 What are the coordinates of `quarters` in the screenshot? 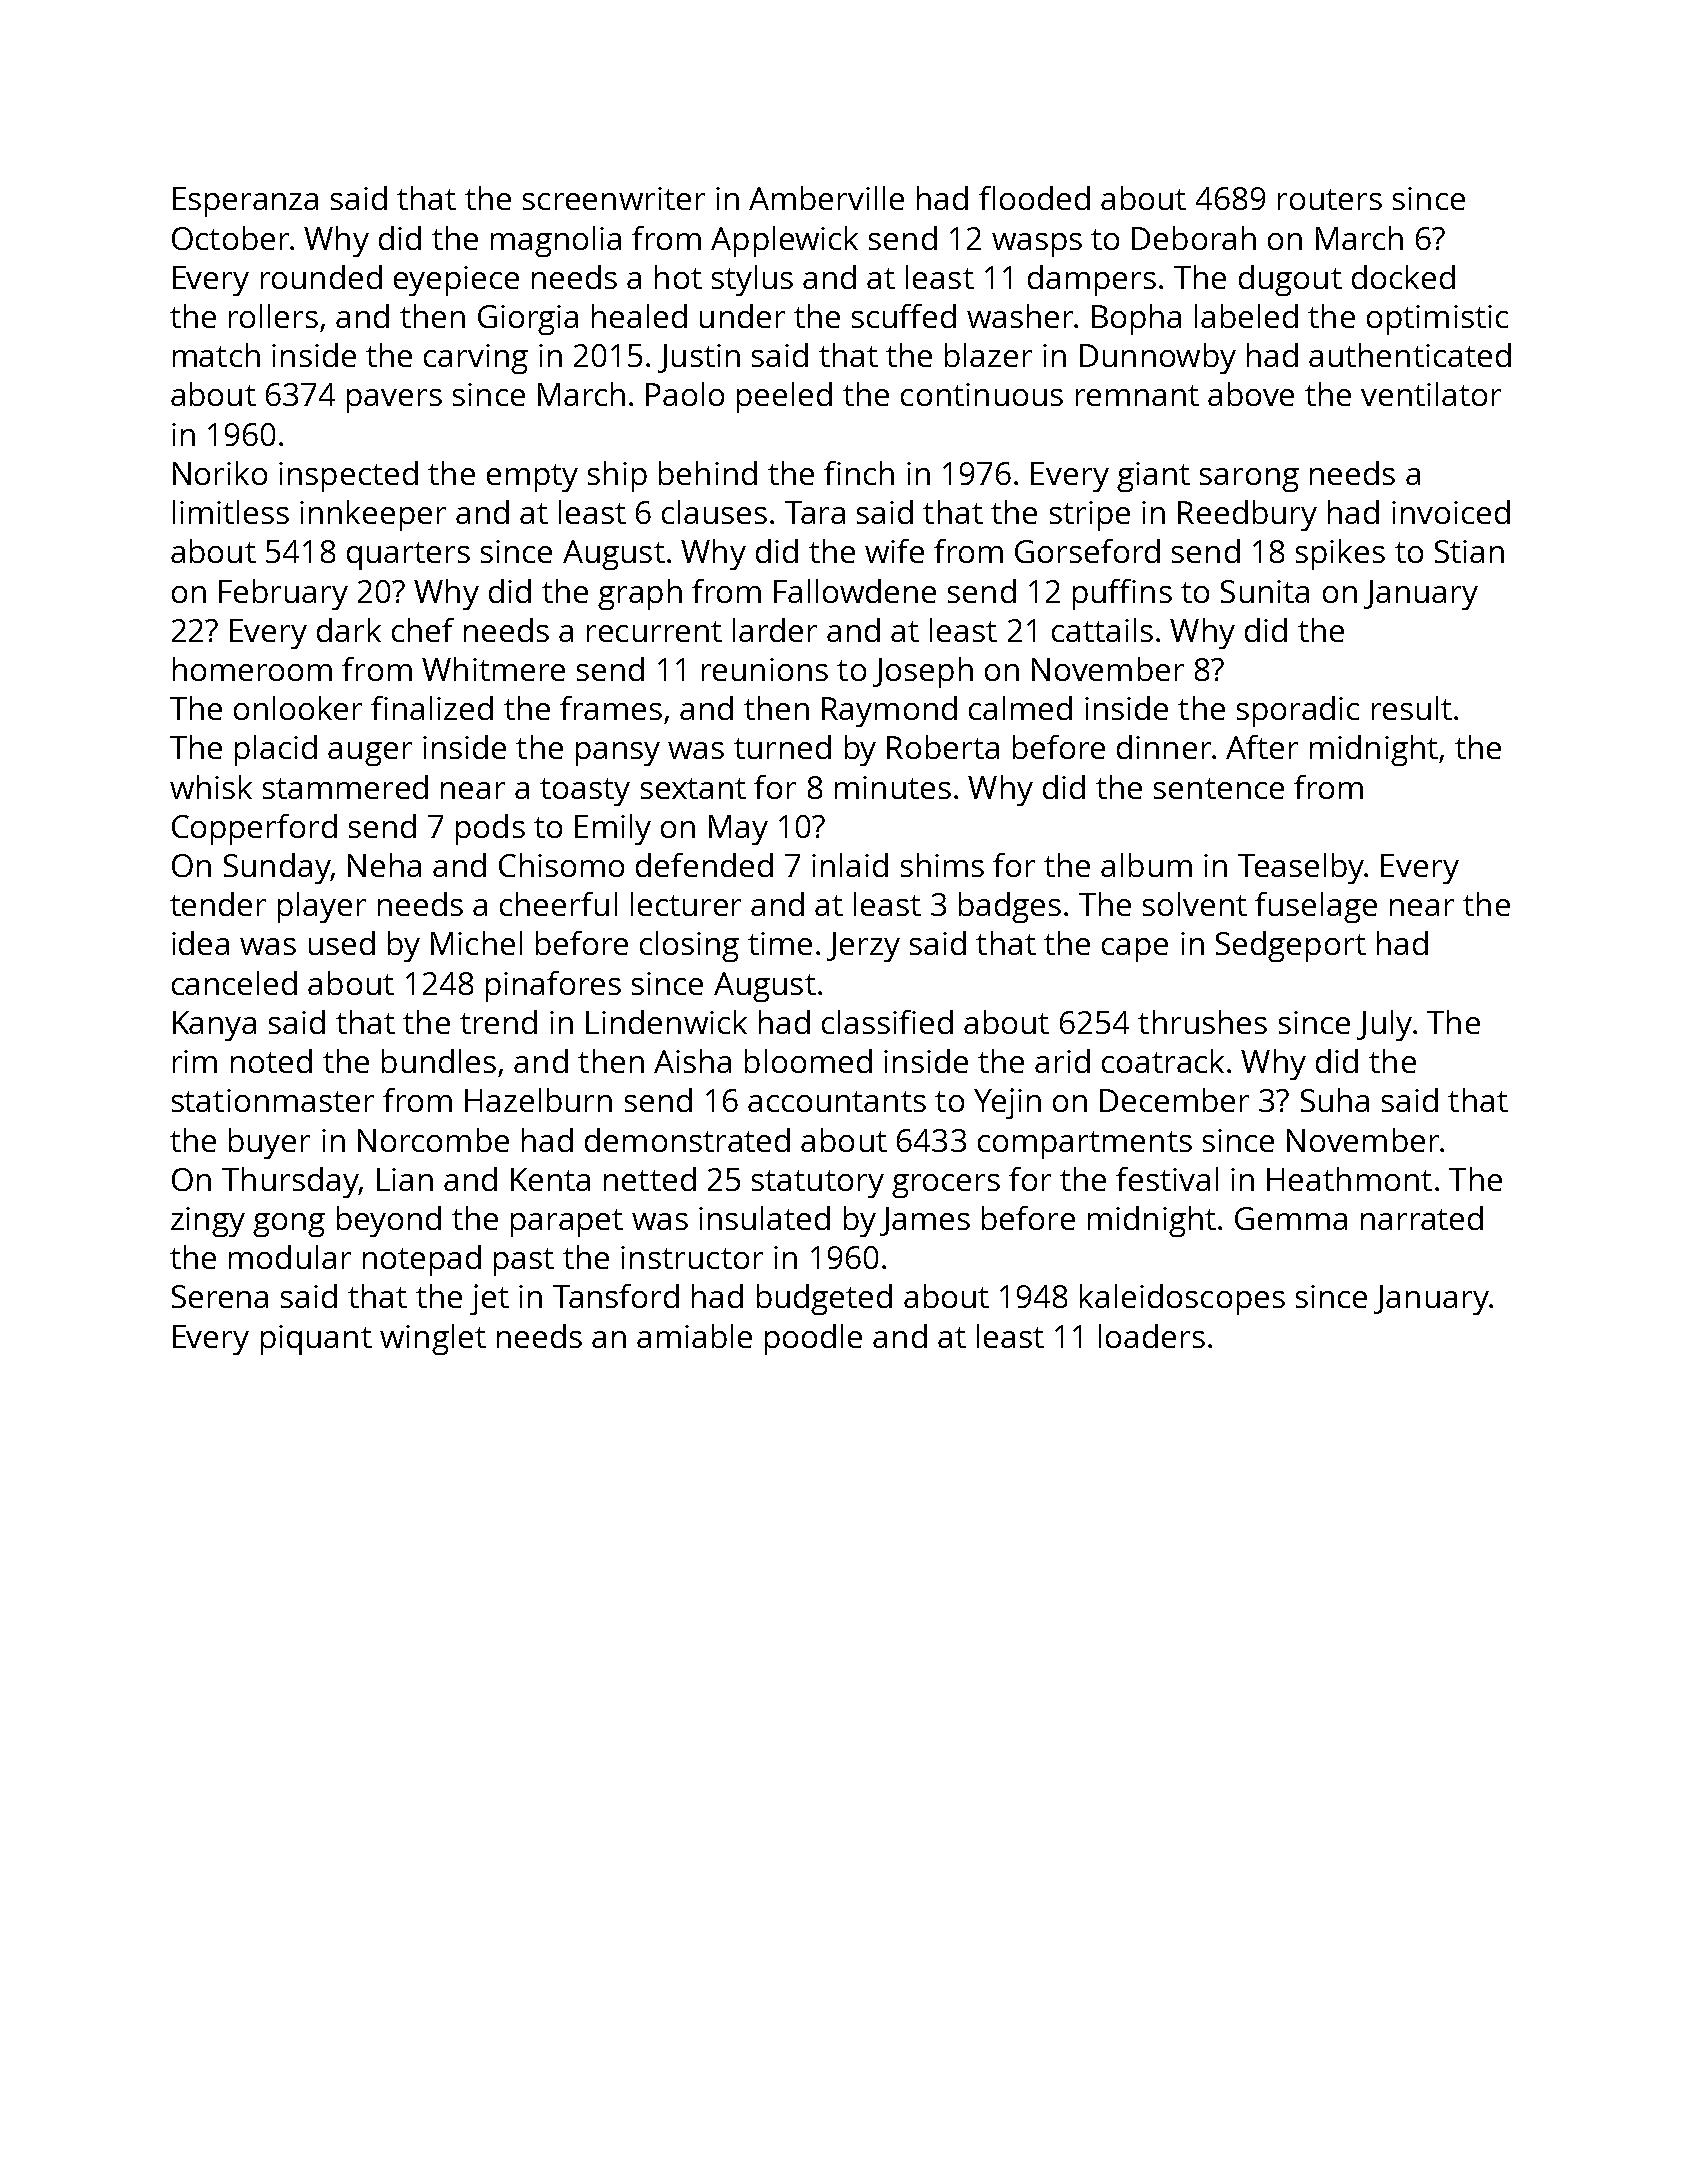 It's located at (408, 556).
